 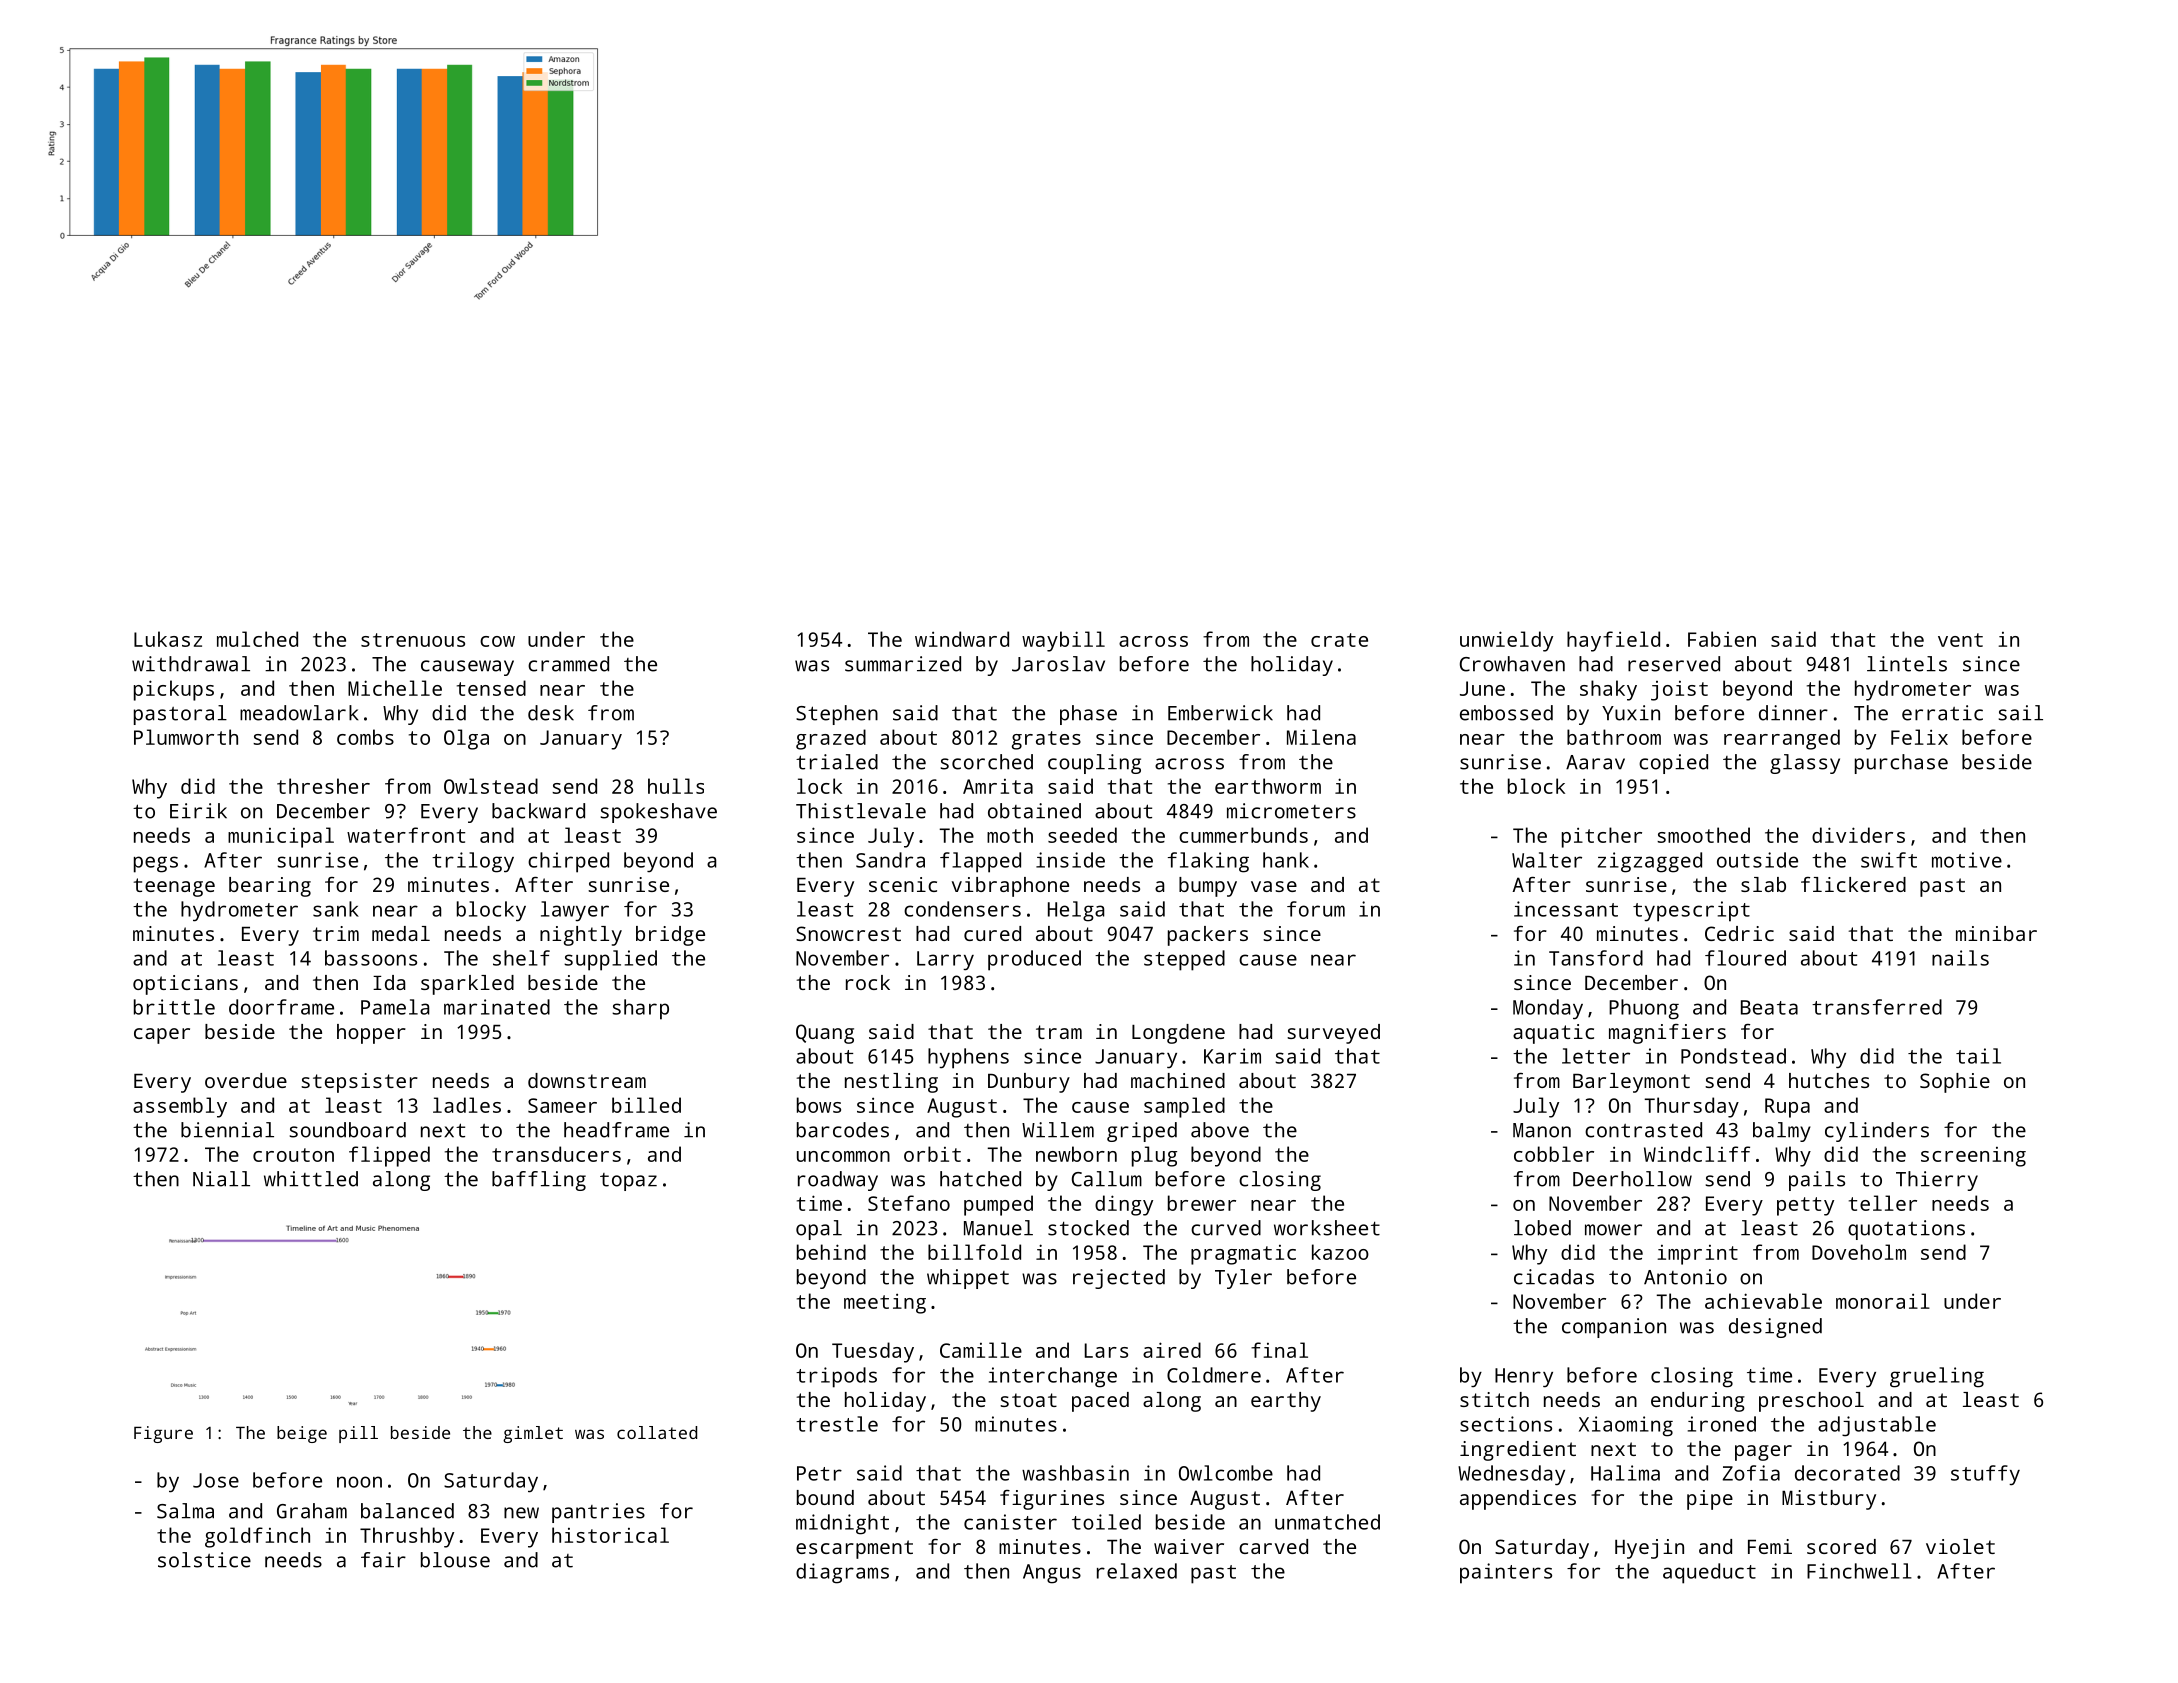 I want to click on cummerbunds, so click(x=1243, y=835).
